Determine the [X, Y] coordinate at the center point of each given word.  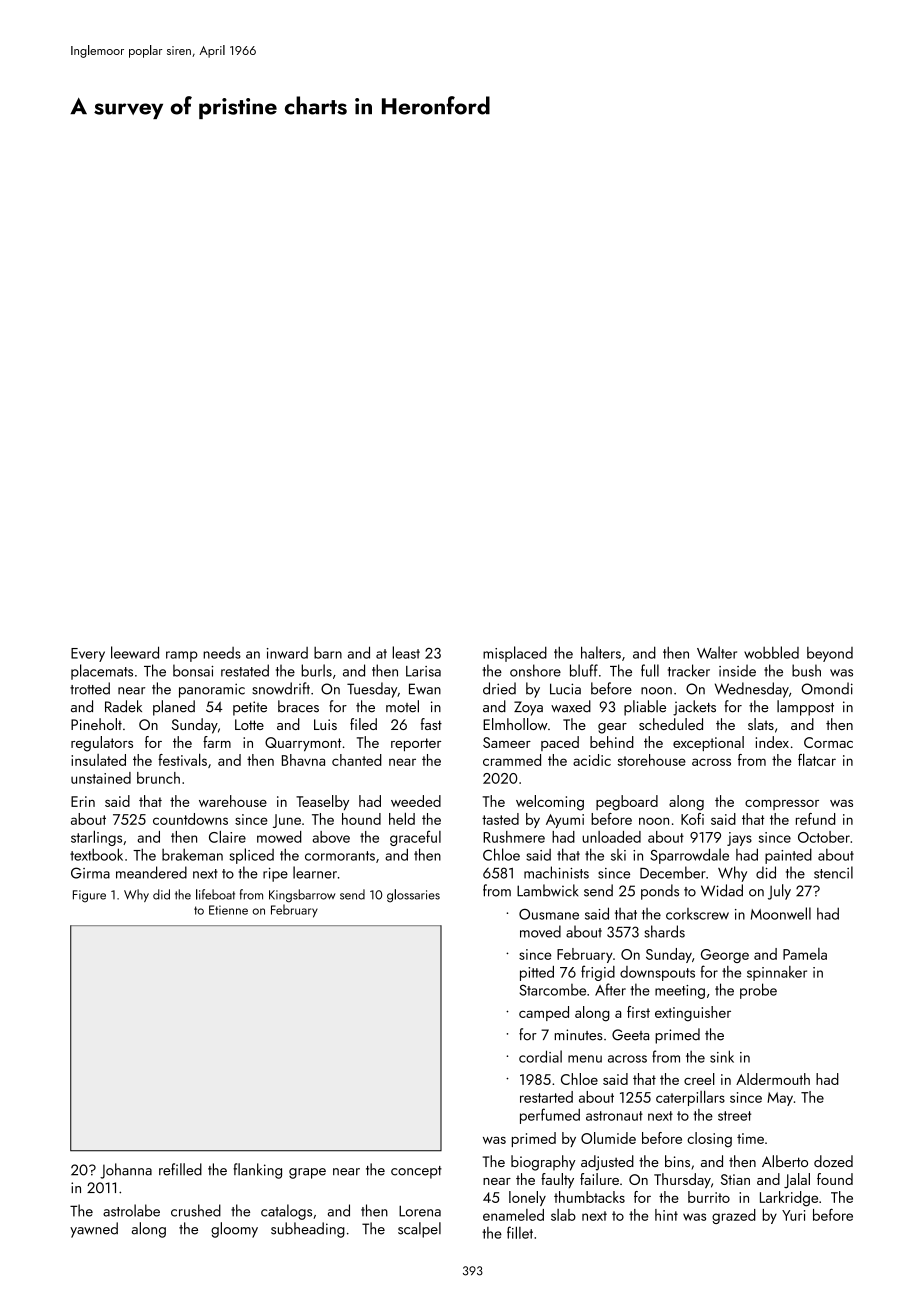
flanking [257, 1171]
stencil [833, 872]
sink [722, 1056]
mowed [279, 837]
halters [601, 652]
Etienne [228, 910]
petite [250, 708]
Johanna [126, 1171]
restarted [546, 1097]
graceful [415, 838]
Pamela [805, 954]
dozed [833, 1161]
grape [307, 1173]
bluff [584, 670]
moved [540, 931]
